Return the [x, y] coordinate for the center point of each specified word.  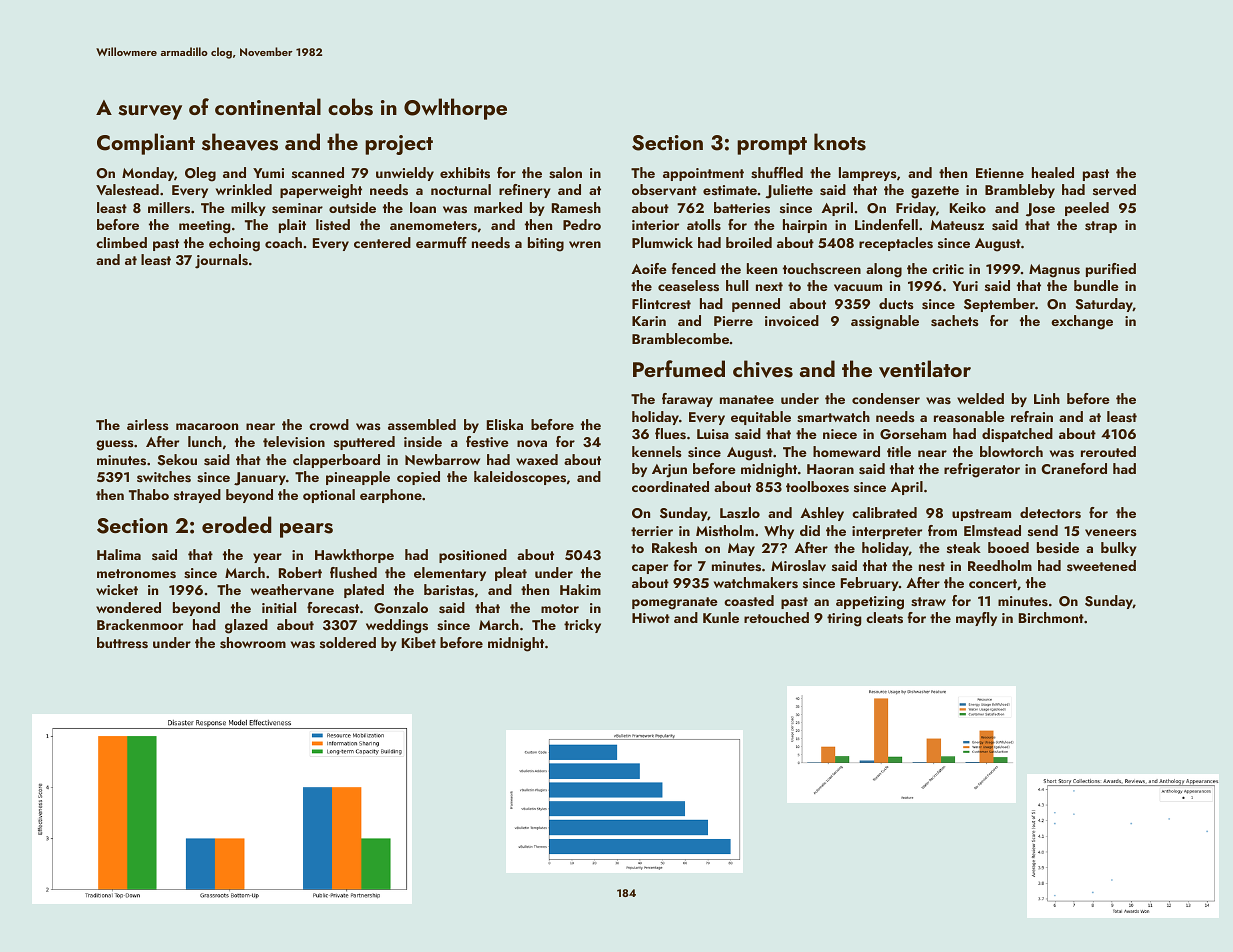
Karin [649, 321]
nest [932, 567]
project [399, 145]
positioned [473, 556]
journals [221, 261]
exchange [1082, 322]
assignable [885, 322]
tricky [582, 626]
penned [756, 305]
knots [840, 142]
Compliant [146, 144]
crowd [329, 424]
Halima [119, 554]
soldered [348, 642]
